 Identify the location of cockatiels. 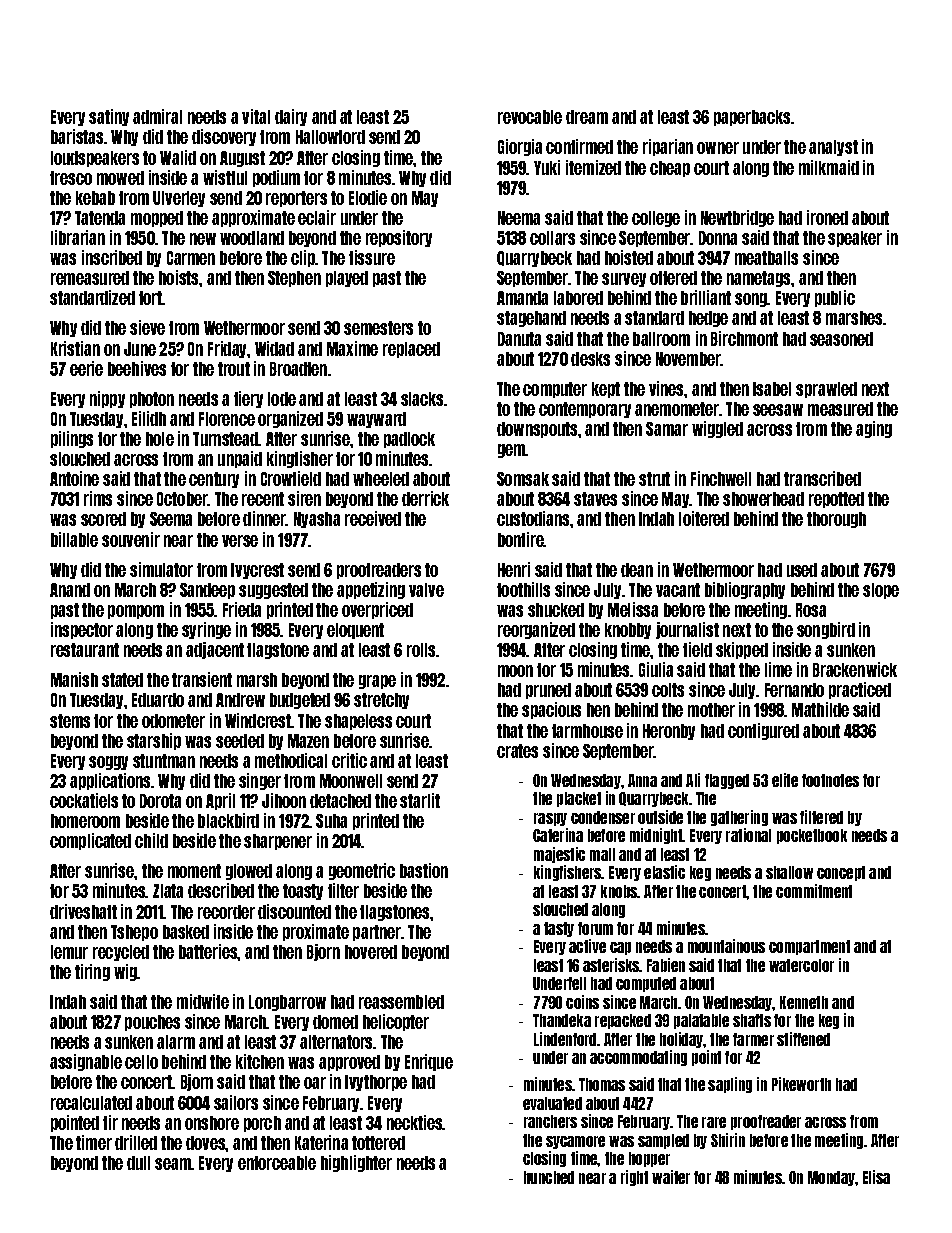
(84, 800).
